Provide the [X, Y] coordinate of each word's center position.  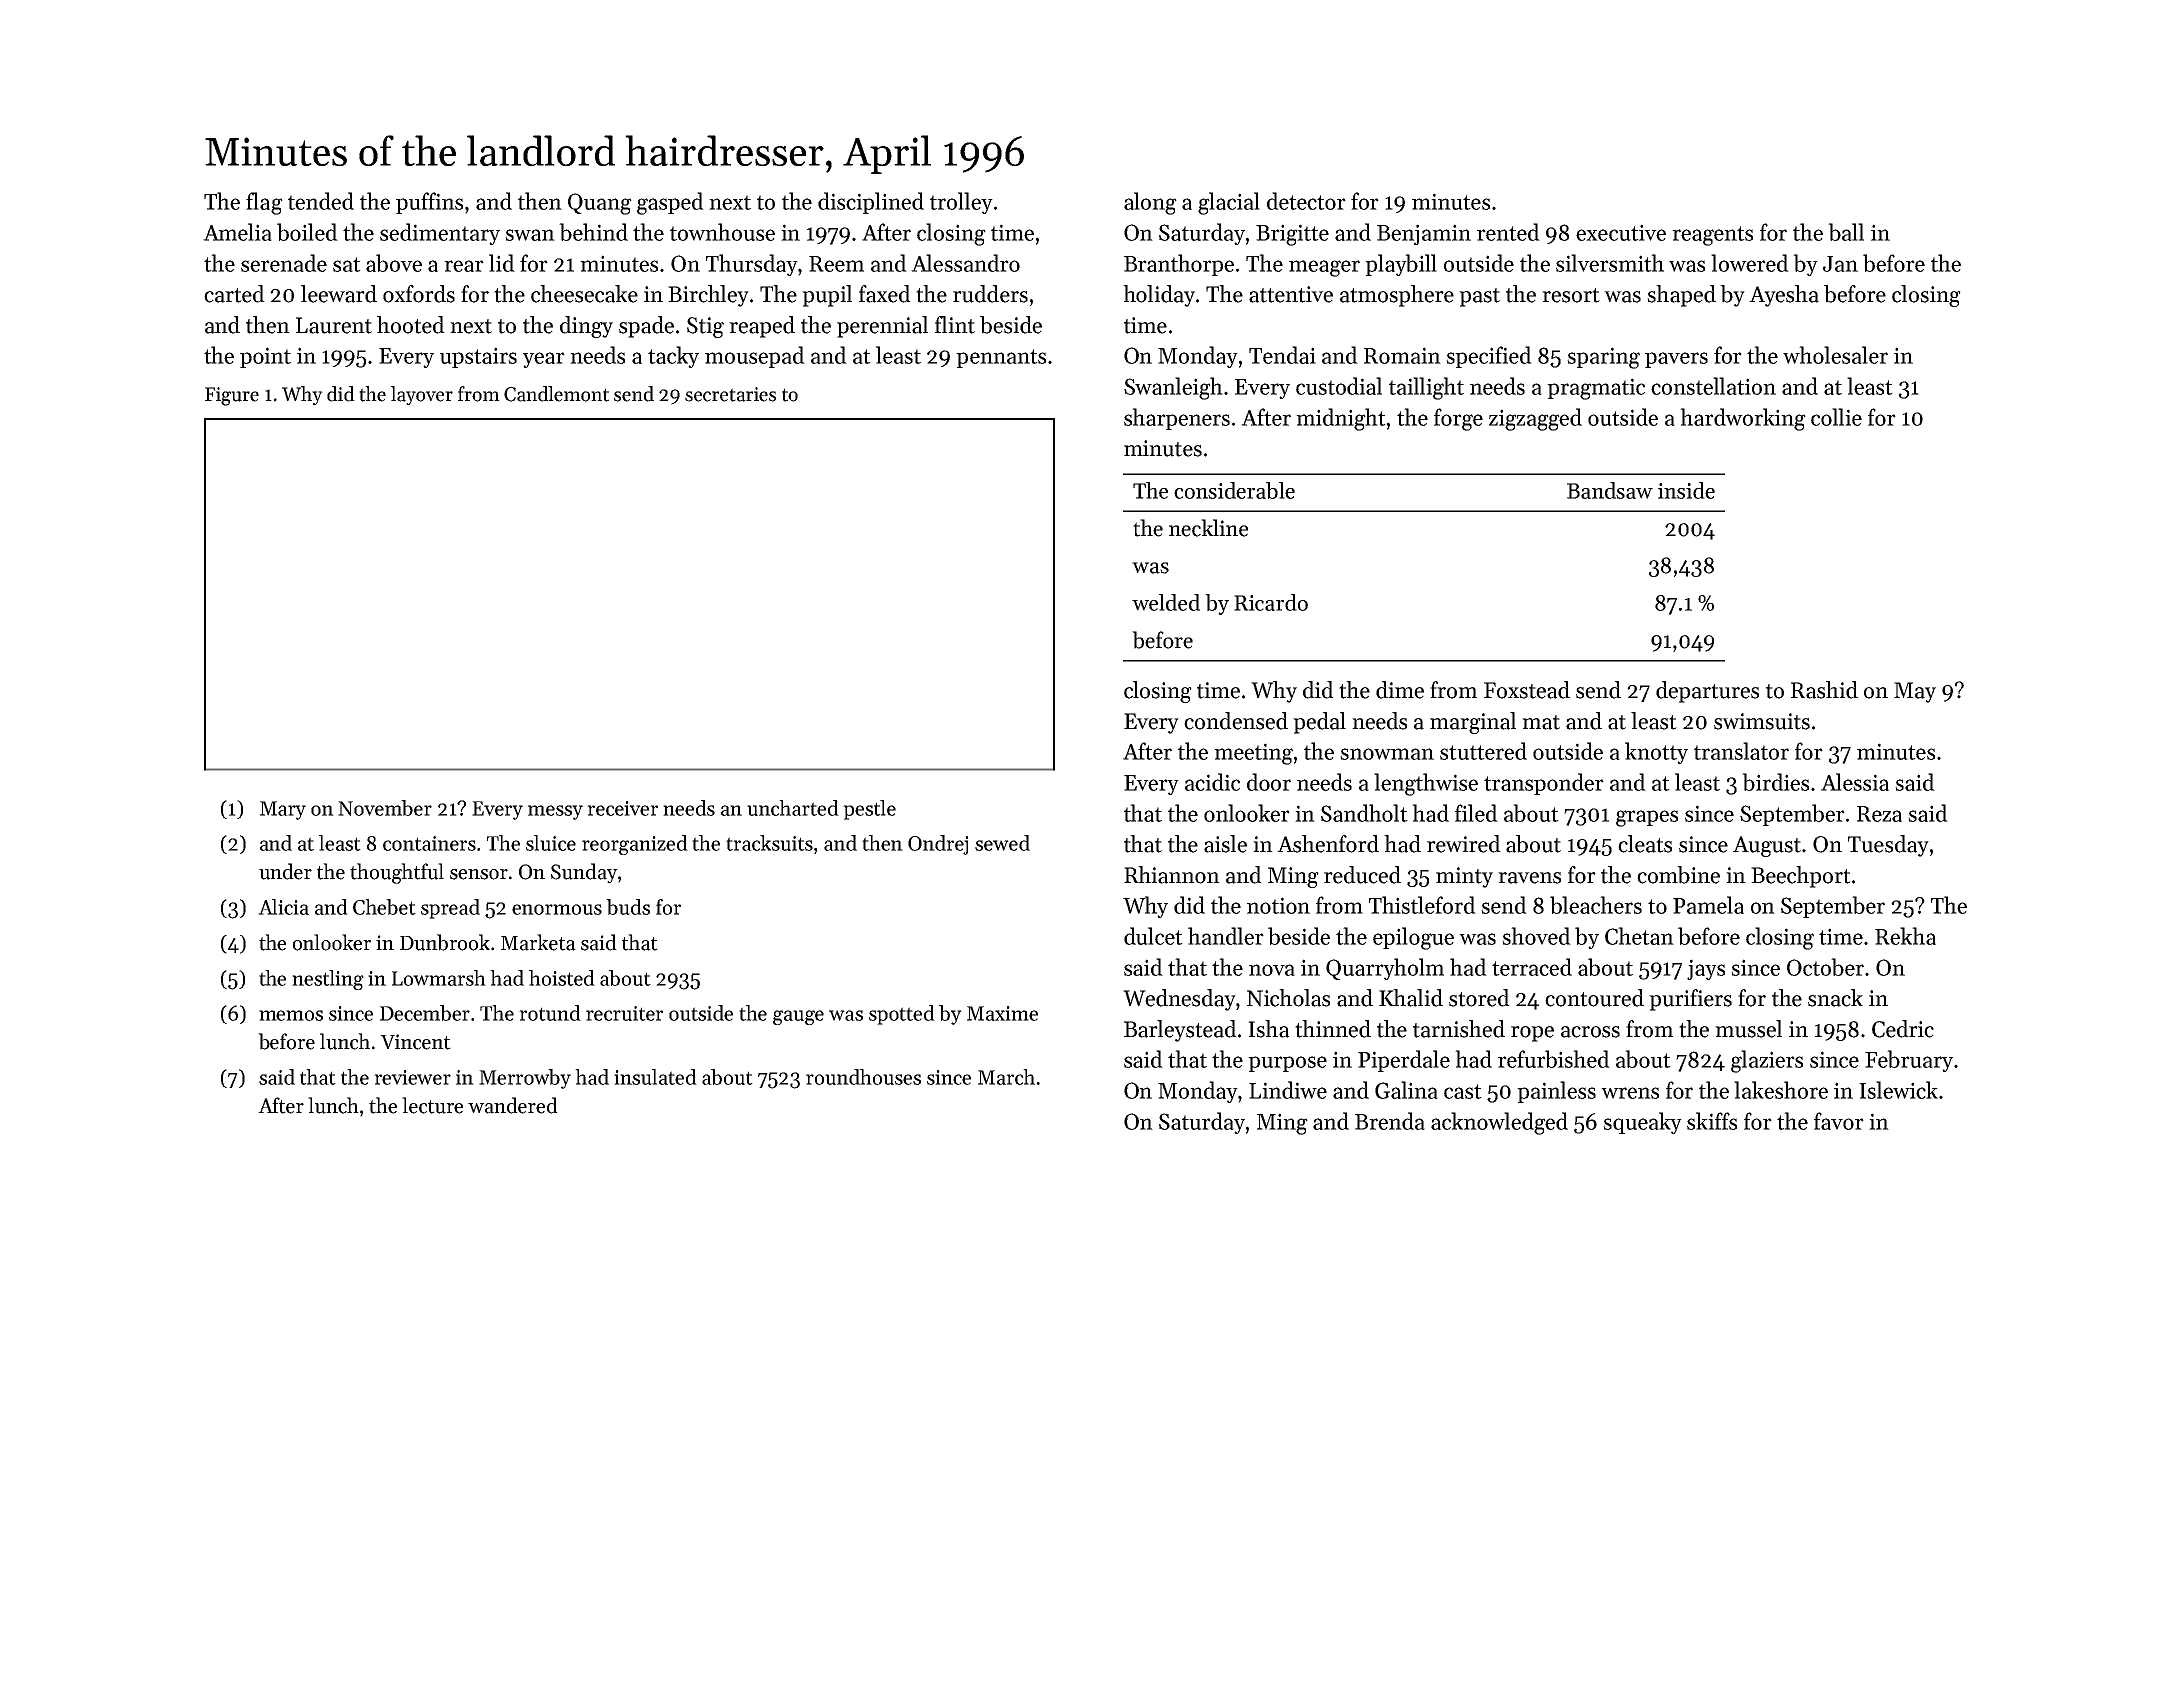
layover [422, 395]
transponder [1544, 784]
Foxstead [1527, 690]
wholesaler [1835, 355]
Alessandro [965, 263]
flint [955, 325]
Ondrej [938, 845]
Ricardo [1271, 602]
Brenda [1390, 1121]
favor [1839, 1121]
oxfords [419, 294]
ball [1846, 232]
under [285, 871]
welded [1166, 602]
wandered [513, 1105]
